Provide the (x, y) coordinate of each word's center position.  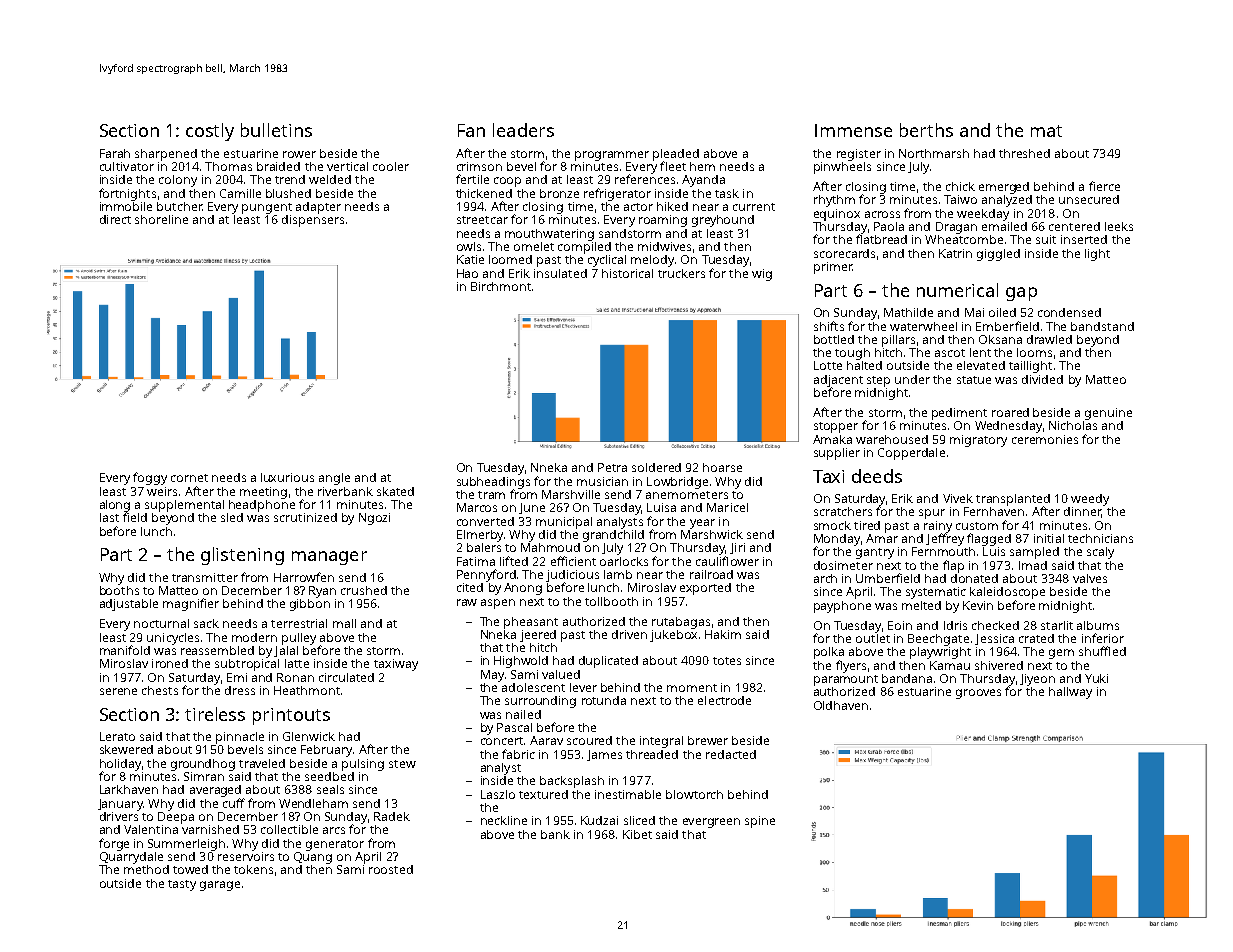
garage (220, 886)
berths (926, 130)
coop (507, 182)
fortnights (127, 194)
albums (1098, 625)
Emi (237, 677)
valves (1090, 578)
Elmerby (480, 536)
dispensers (313, 221)
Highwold (521, 662)
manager (329, 558)
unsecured (1089, 199)
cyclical (607, 261)
